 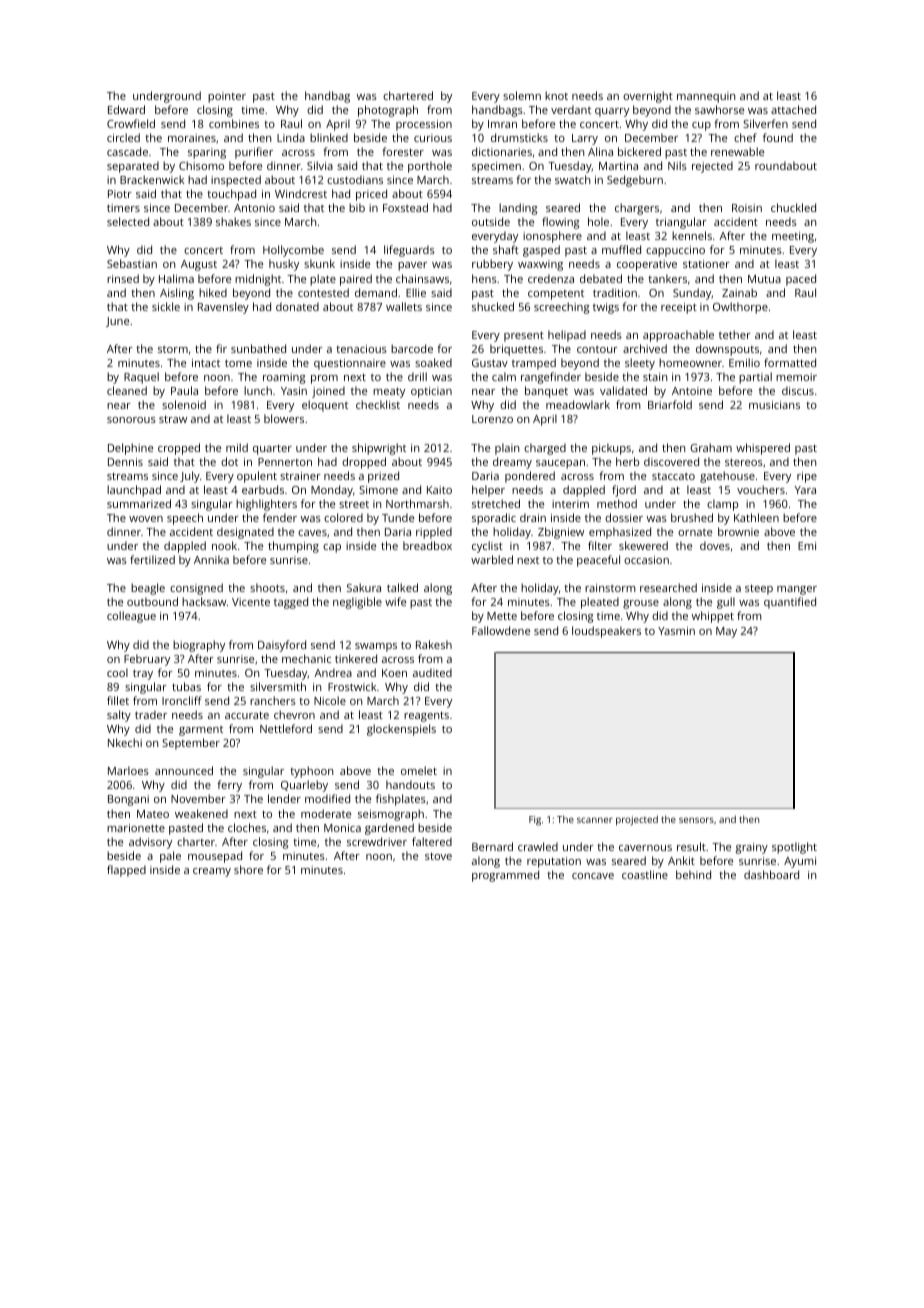 I want to click on programmed, so click(x=505, y=876).
